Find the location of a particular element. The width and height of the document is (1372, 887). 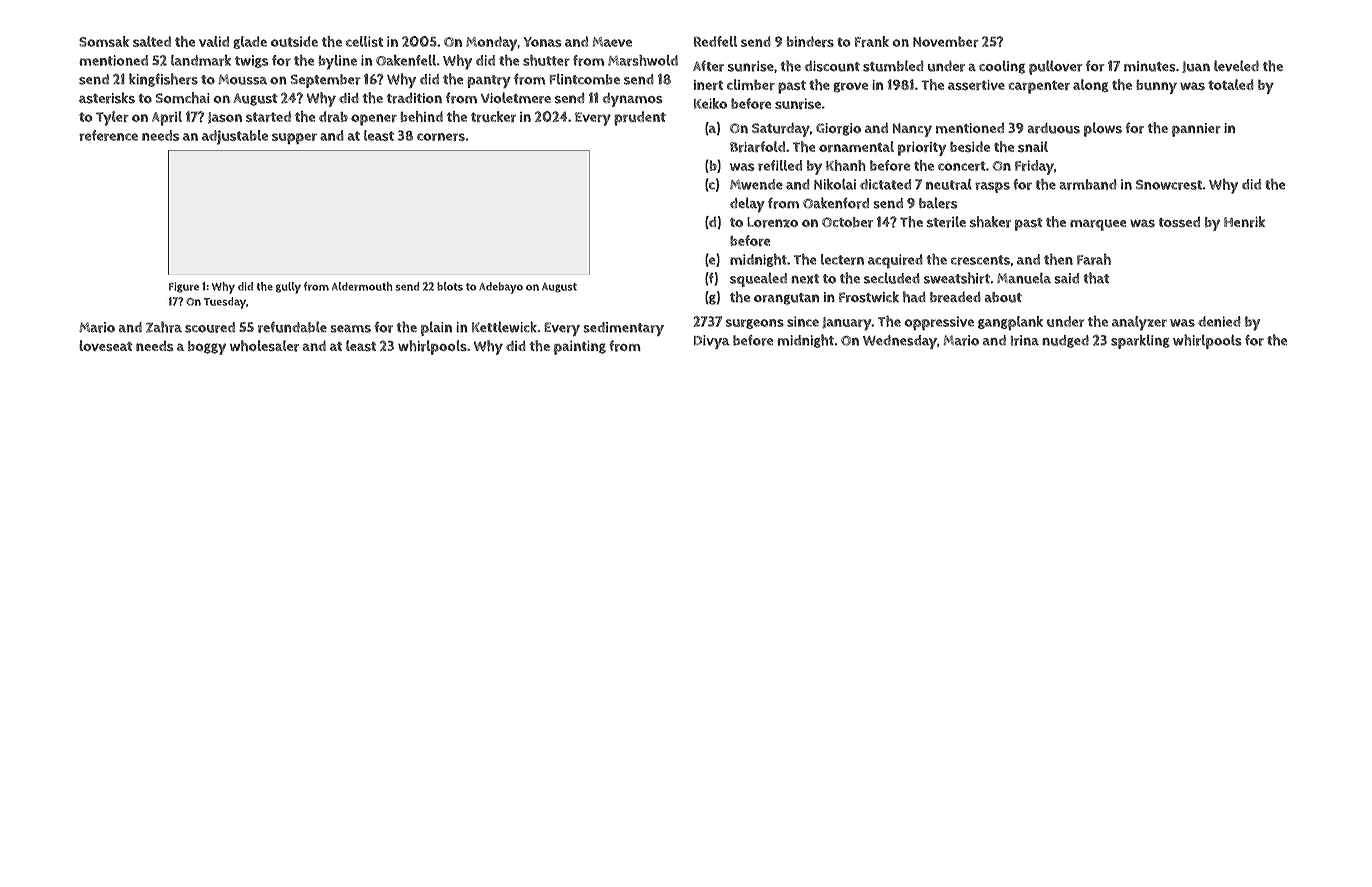

Redfell is located at coordinates (715, 41).
